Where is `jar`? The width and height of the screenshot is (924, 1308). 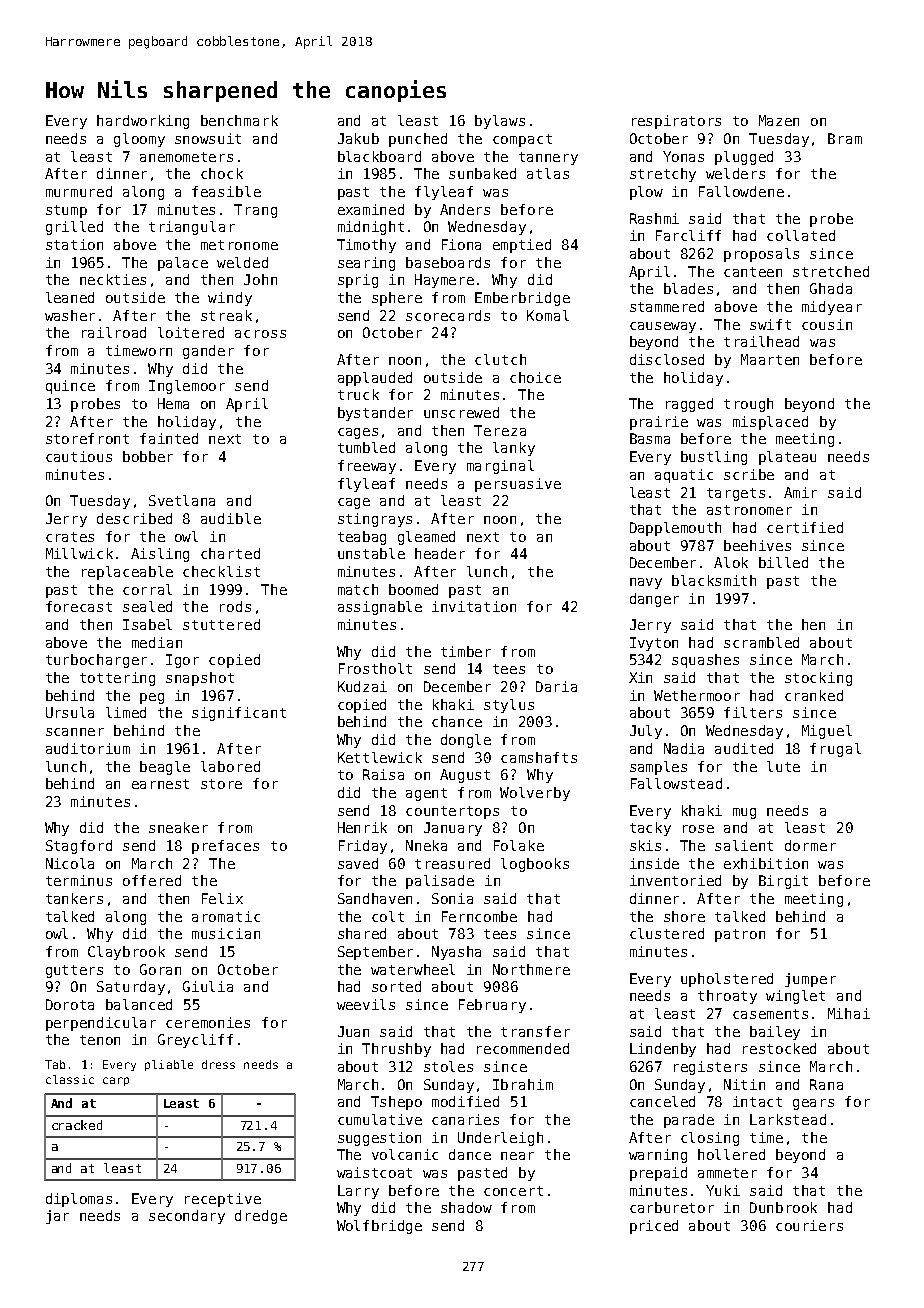
jar is located at coordinates (57, 1217).
